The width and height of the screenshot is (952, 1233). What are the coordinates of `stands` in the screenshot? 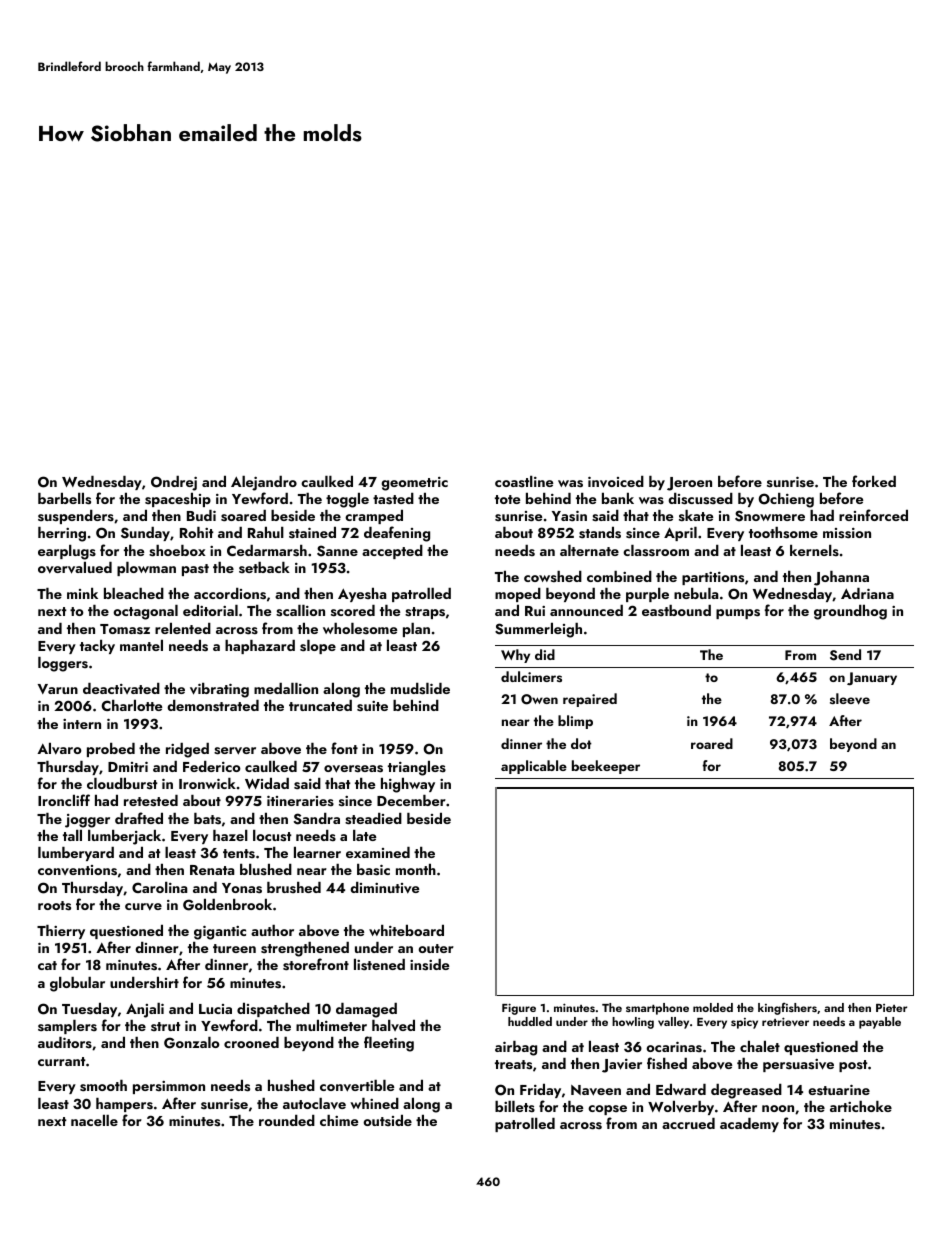 It's located at (600, 533).
